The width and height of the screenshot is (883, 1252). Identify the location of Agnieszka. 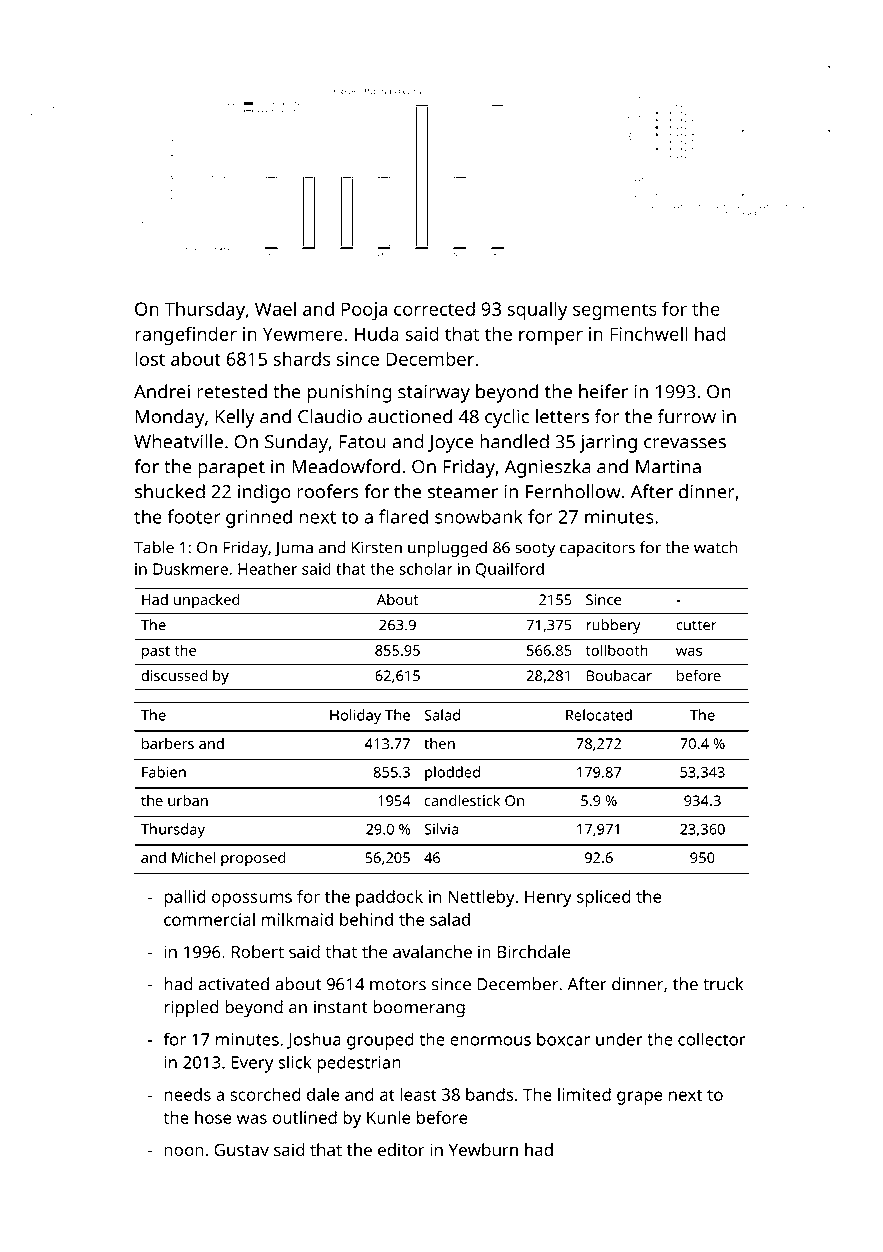
(548, 468).
